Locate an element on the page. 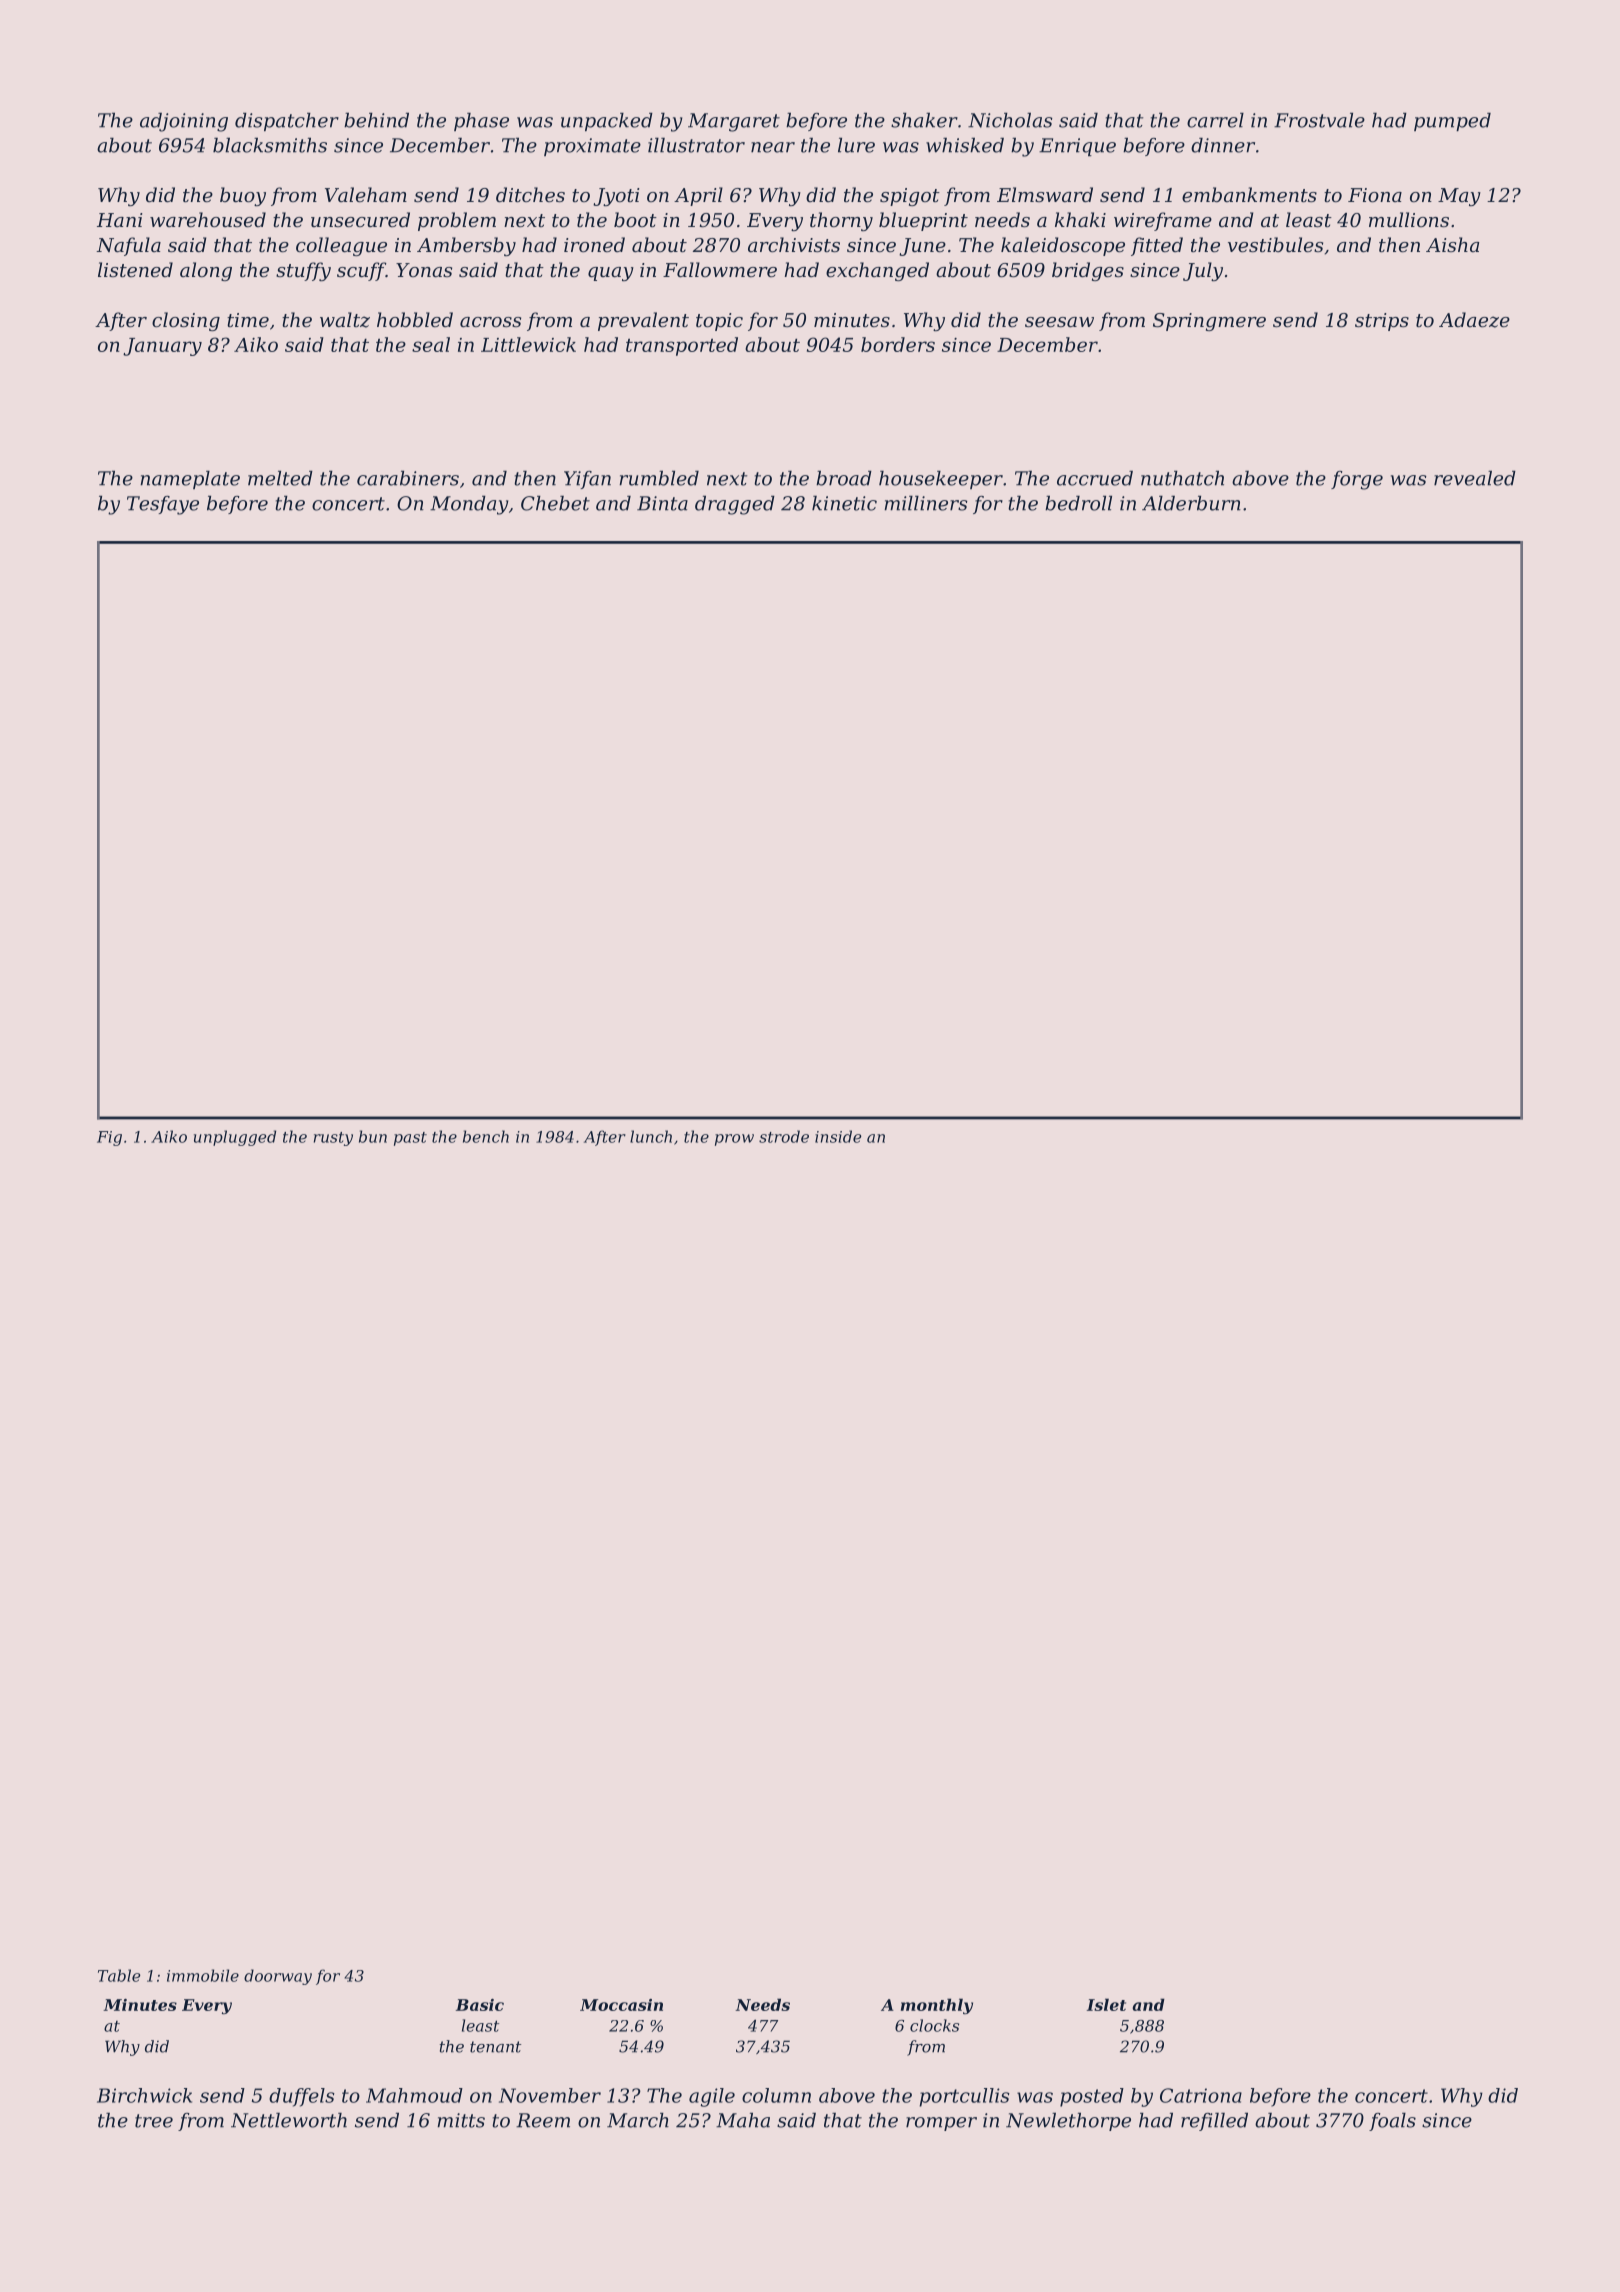 This image has width=1620, height=2292. Islet is located at coordinates (1106, 2004).
